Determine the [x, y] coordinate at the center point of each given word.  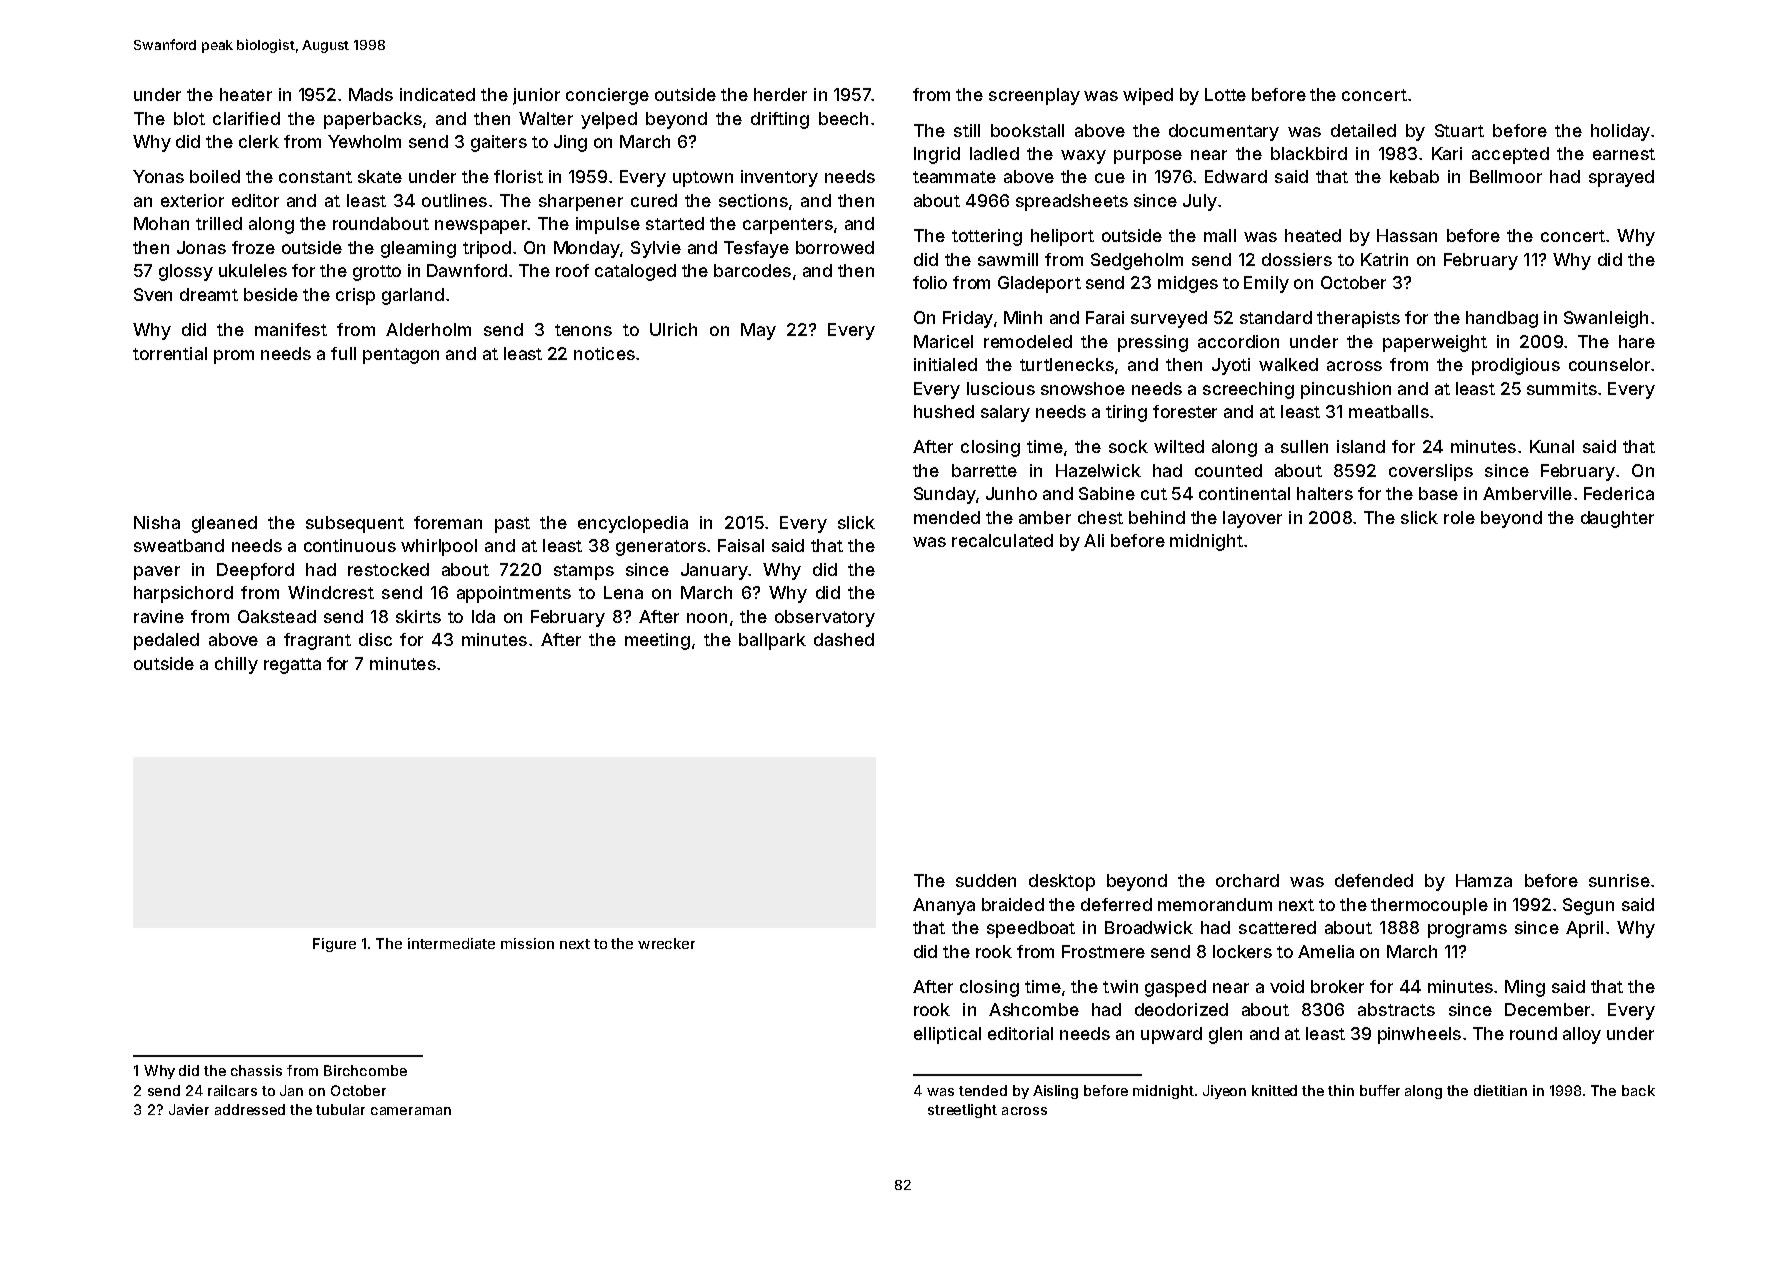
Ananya [944, 906]
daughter [1617, 519]
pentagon [401, 356]
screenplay [1034, 96]
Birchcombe [365, 1070]
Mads [371, 94]
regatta [292, 666]
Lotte [1225, 94]
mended [947, 517]
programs [1467, 931]
